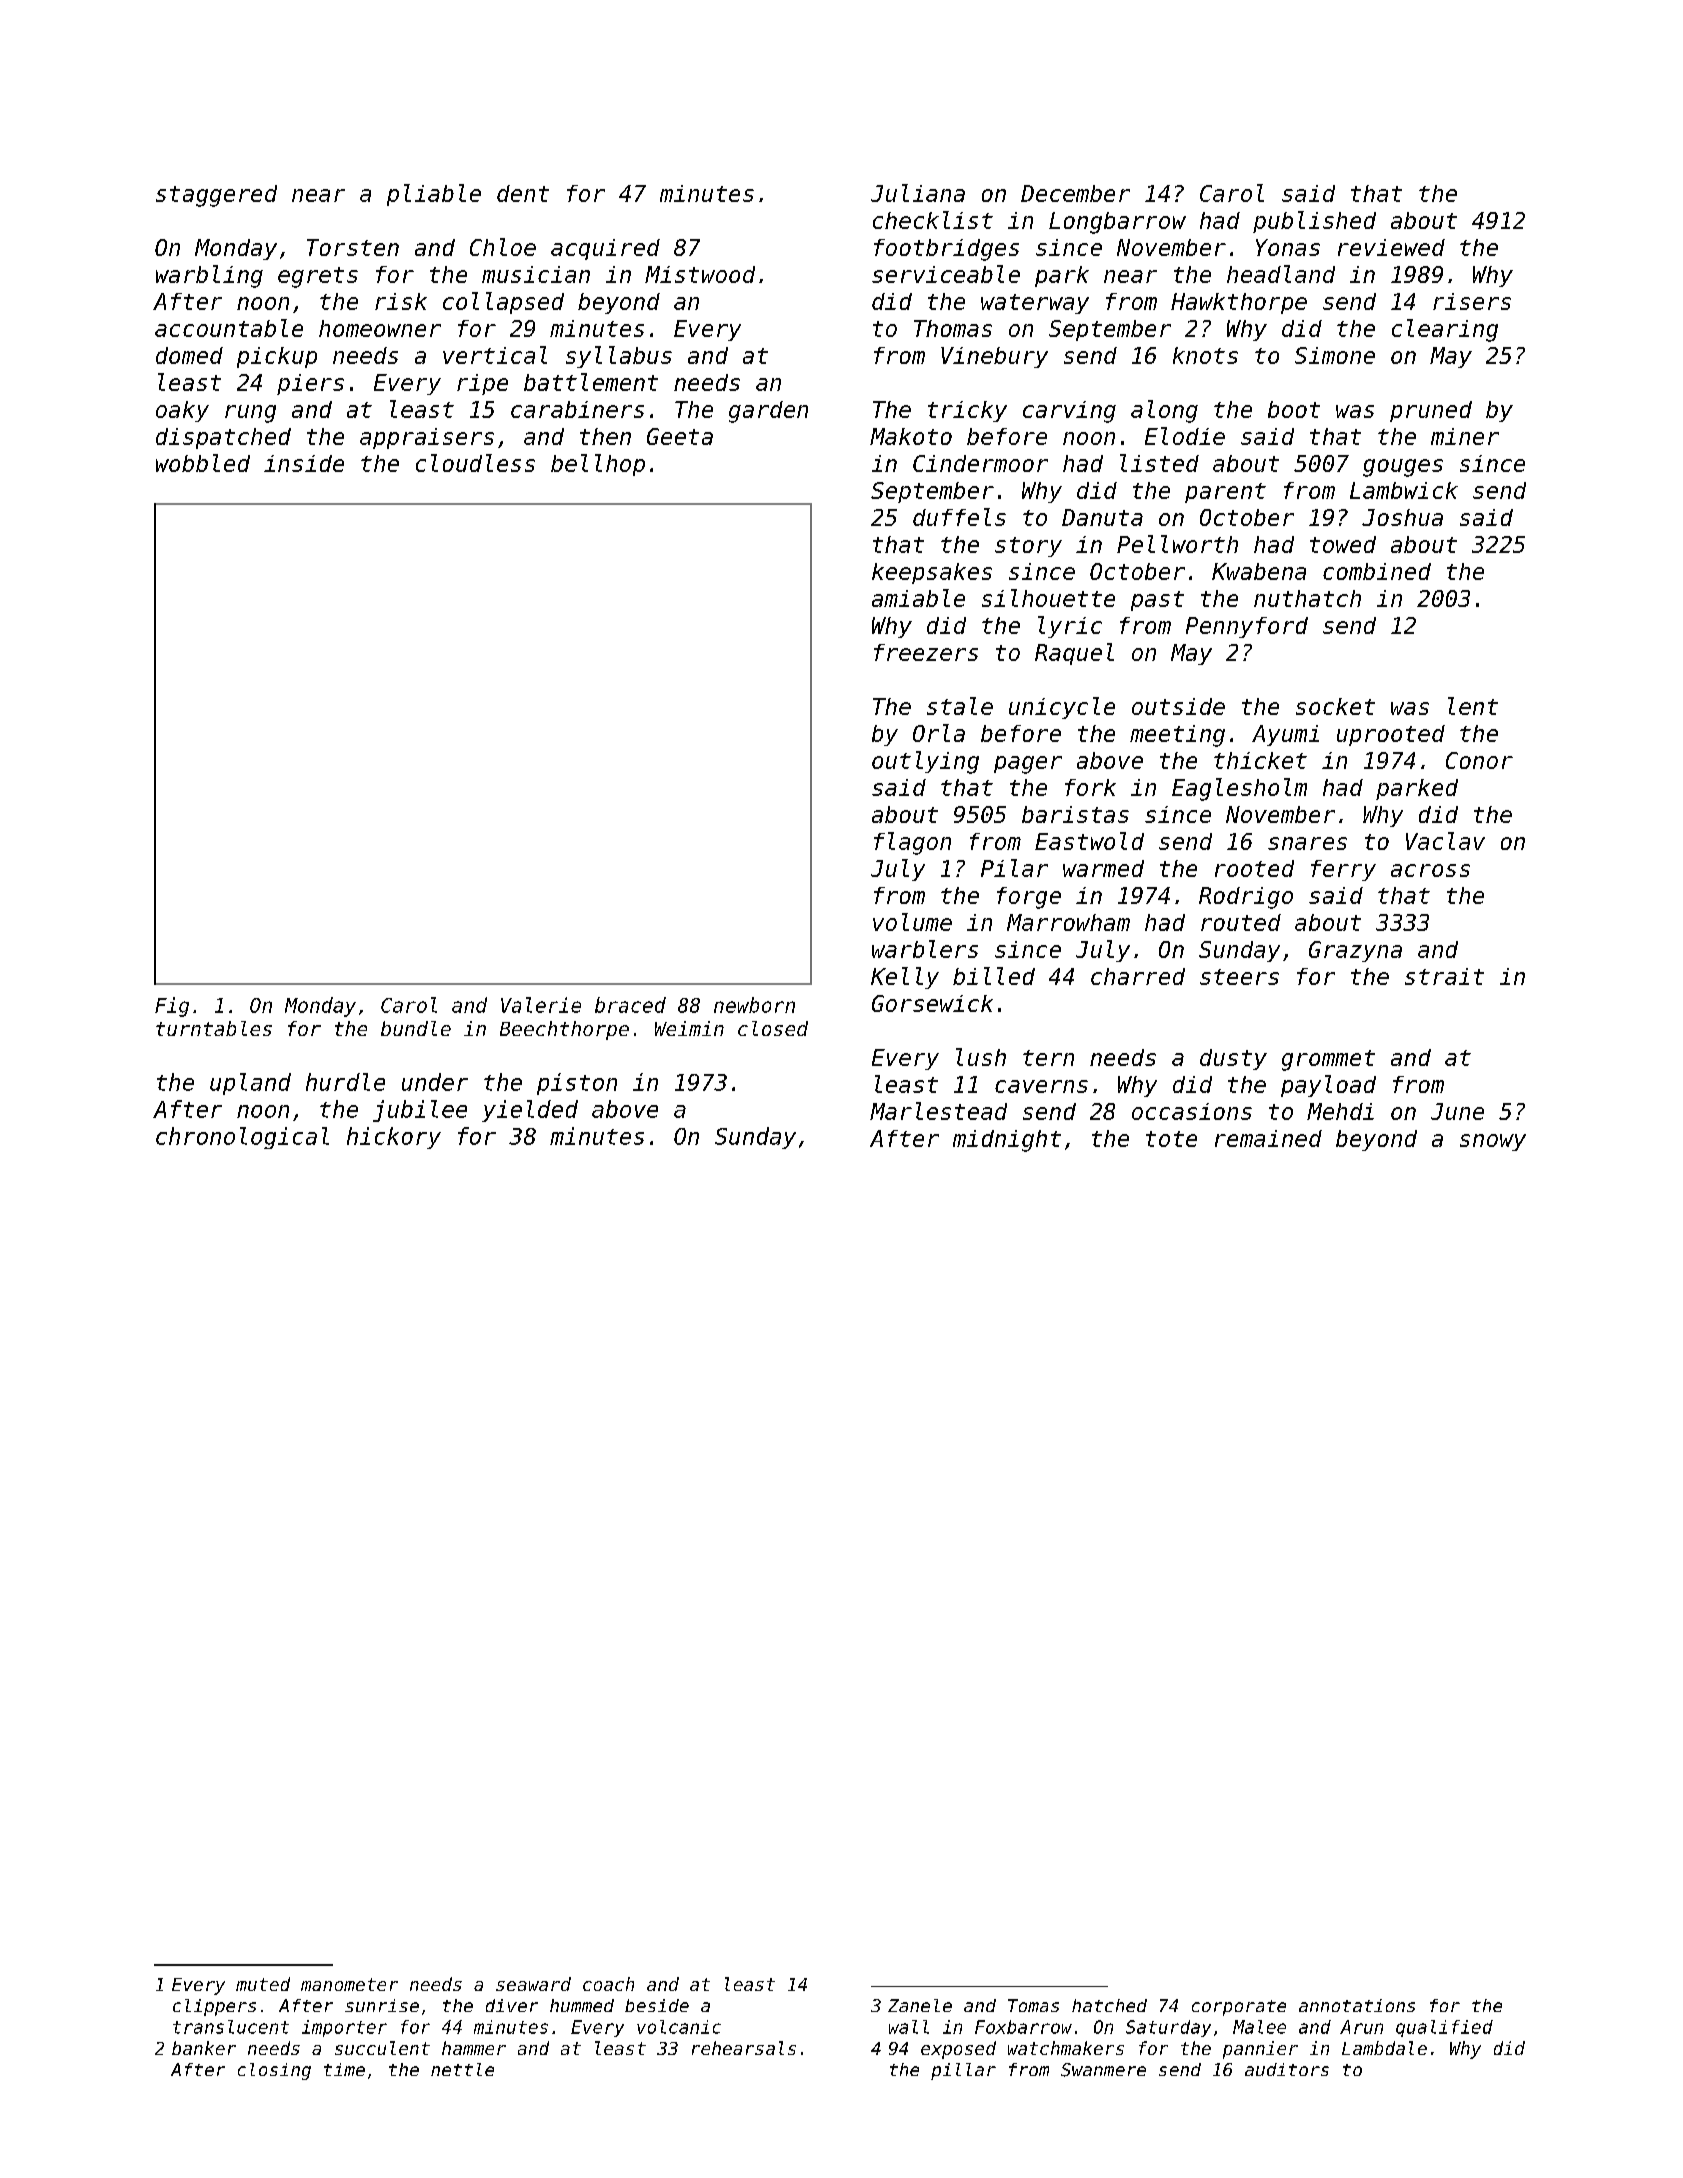 This screenshot has height=2178, width=1683. What do you see at coordinates (349, 1984) in the screenshot?
I see `manometer` at bounding box center [349, 1984].
